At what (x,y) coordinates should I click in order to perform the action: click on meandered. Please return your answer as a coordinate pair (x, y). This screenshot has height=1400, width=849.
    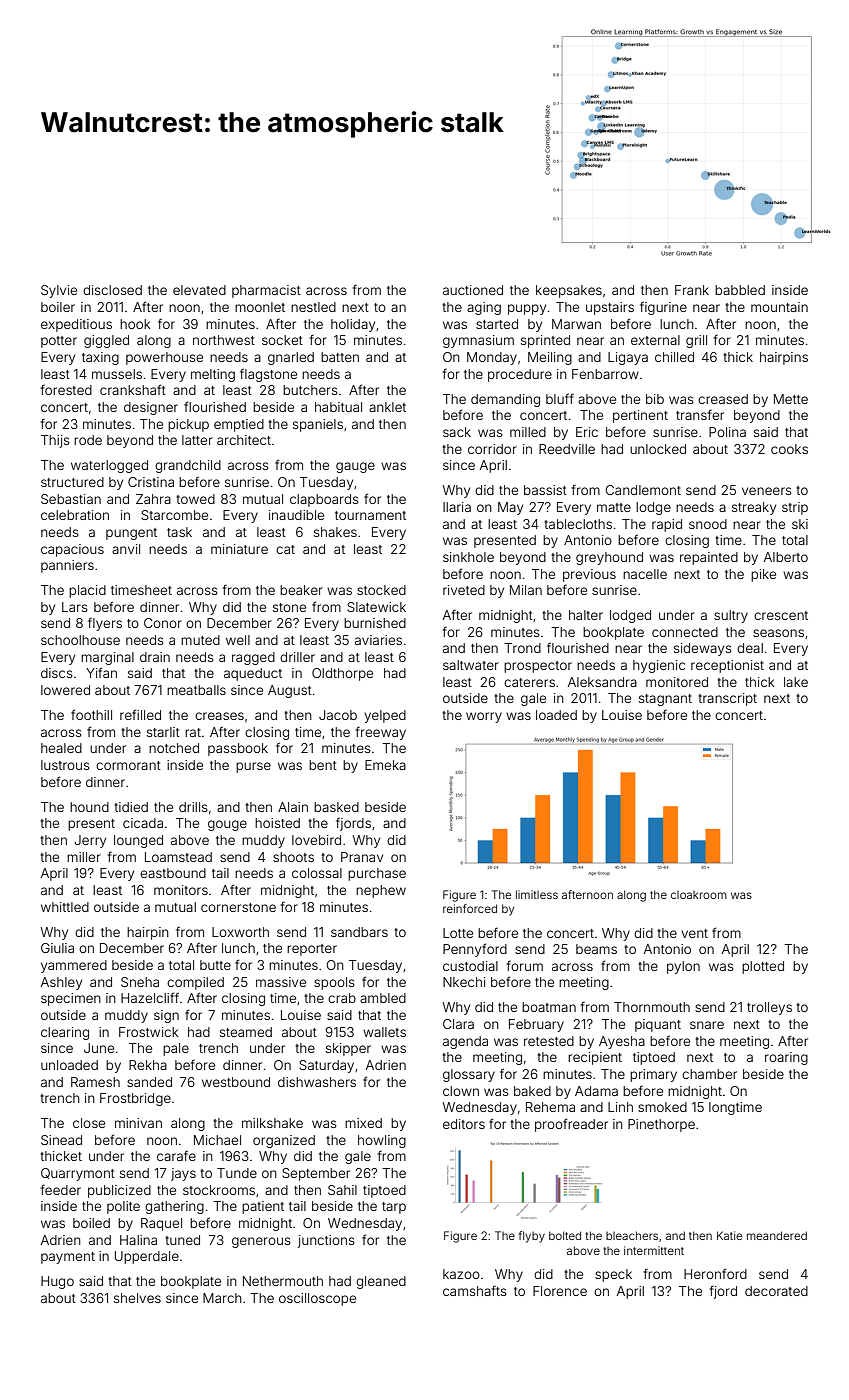
    Looking at the image, I should click on (777, 1235).
